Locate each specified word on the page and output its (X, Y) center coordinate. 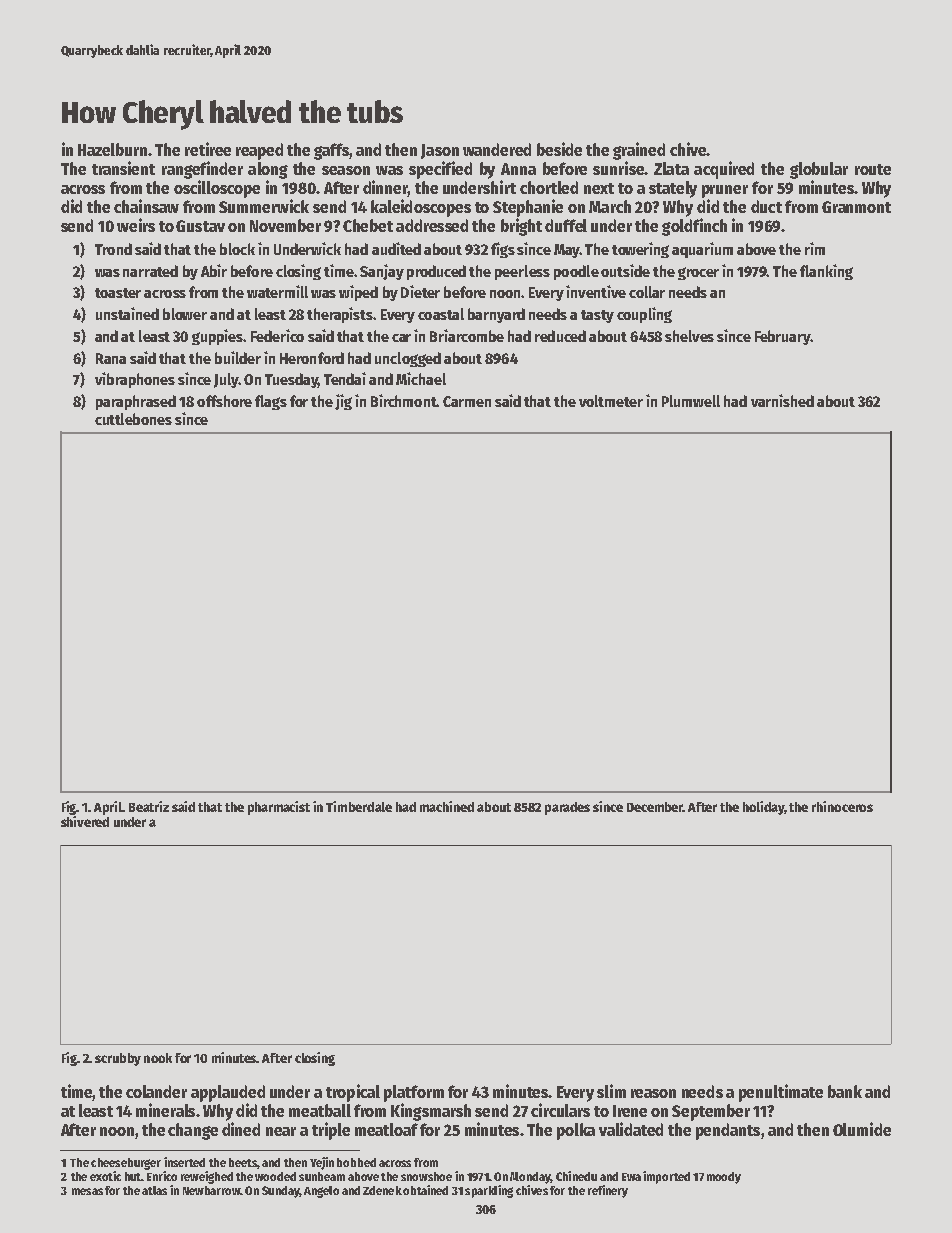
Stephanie (528, 208)
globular (819, 170)
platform (414, 1093)
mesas (87, 1191)
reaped (259, 151)
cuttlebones (133, 419)
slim (611, 1091)
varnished (782, 400)
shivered (85, 821)
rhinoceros (842, 806)
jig (343, 402)
